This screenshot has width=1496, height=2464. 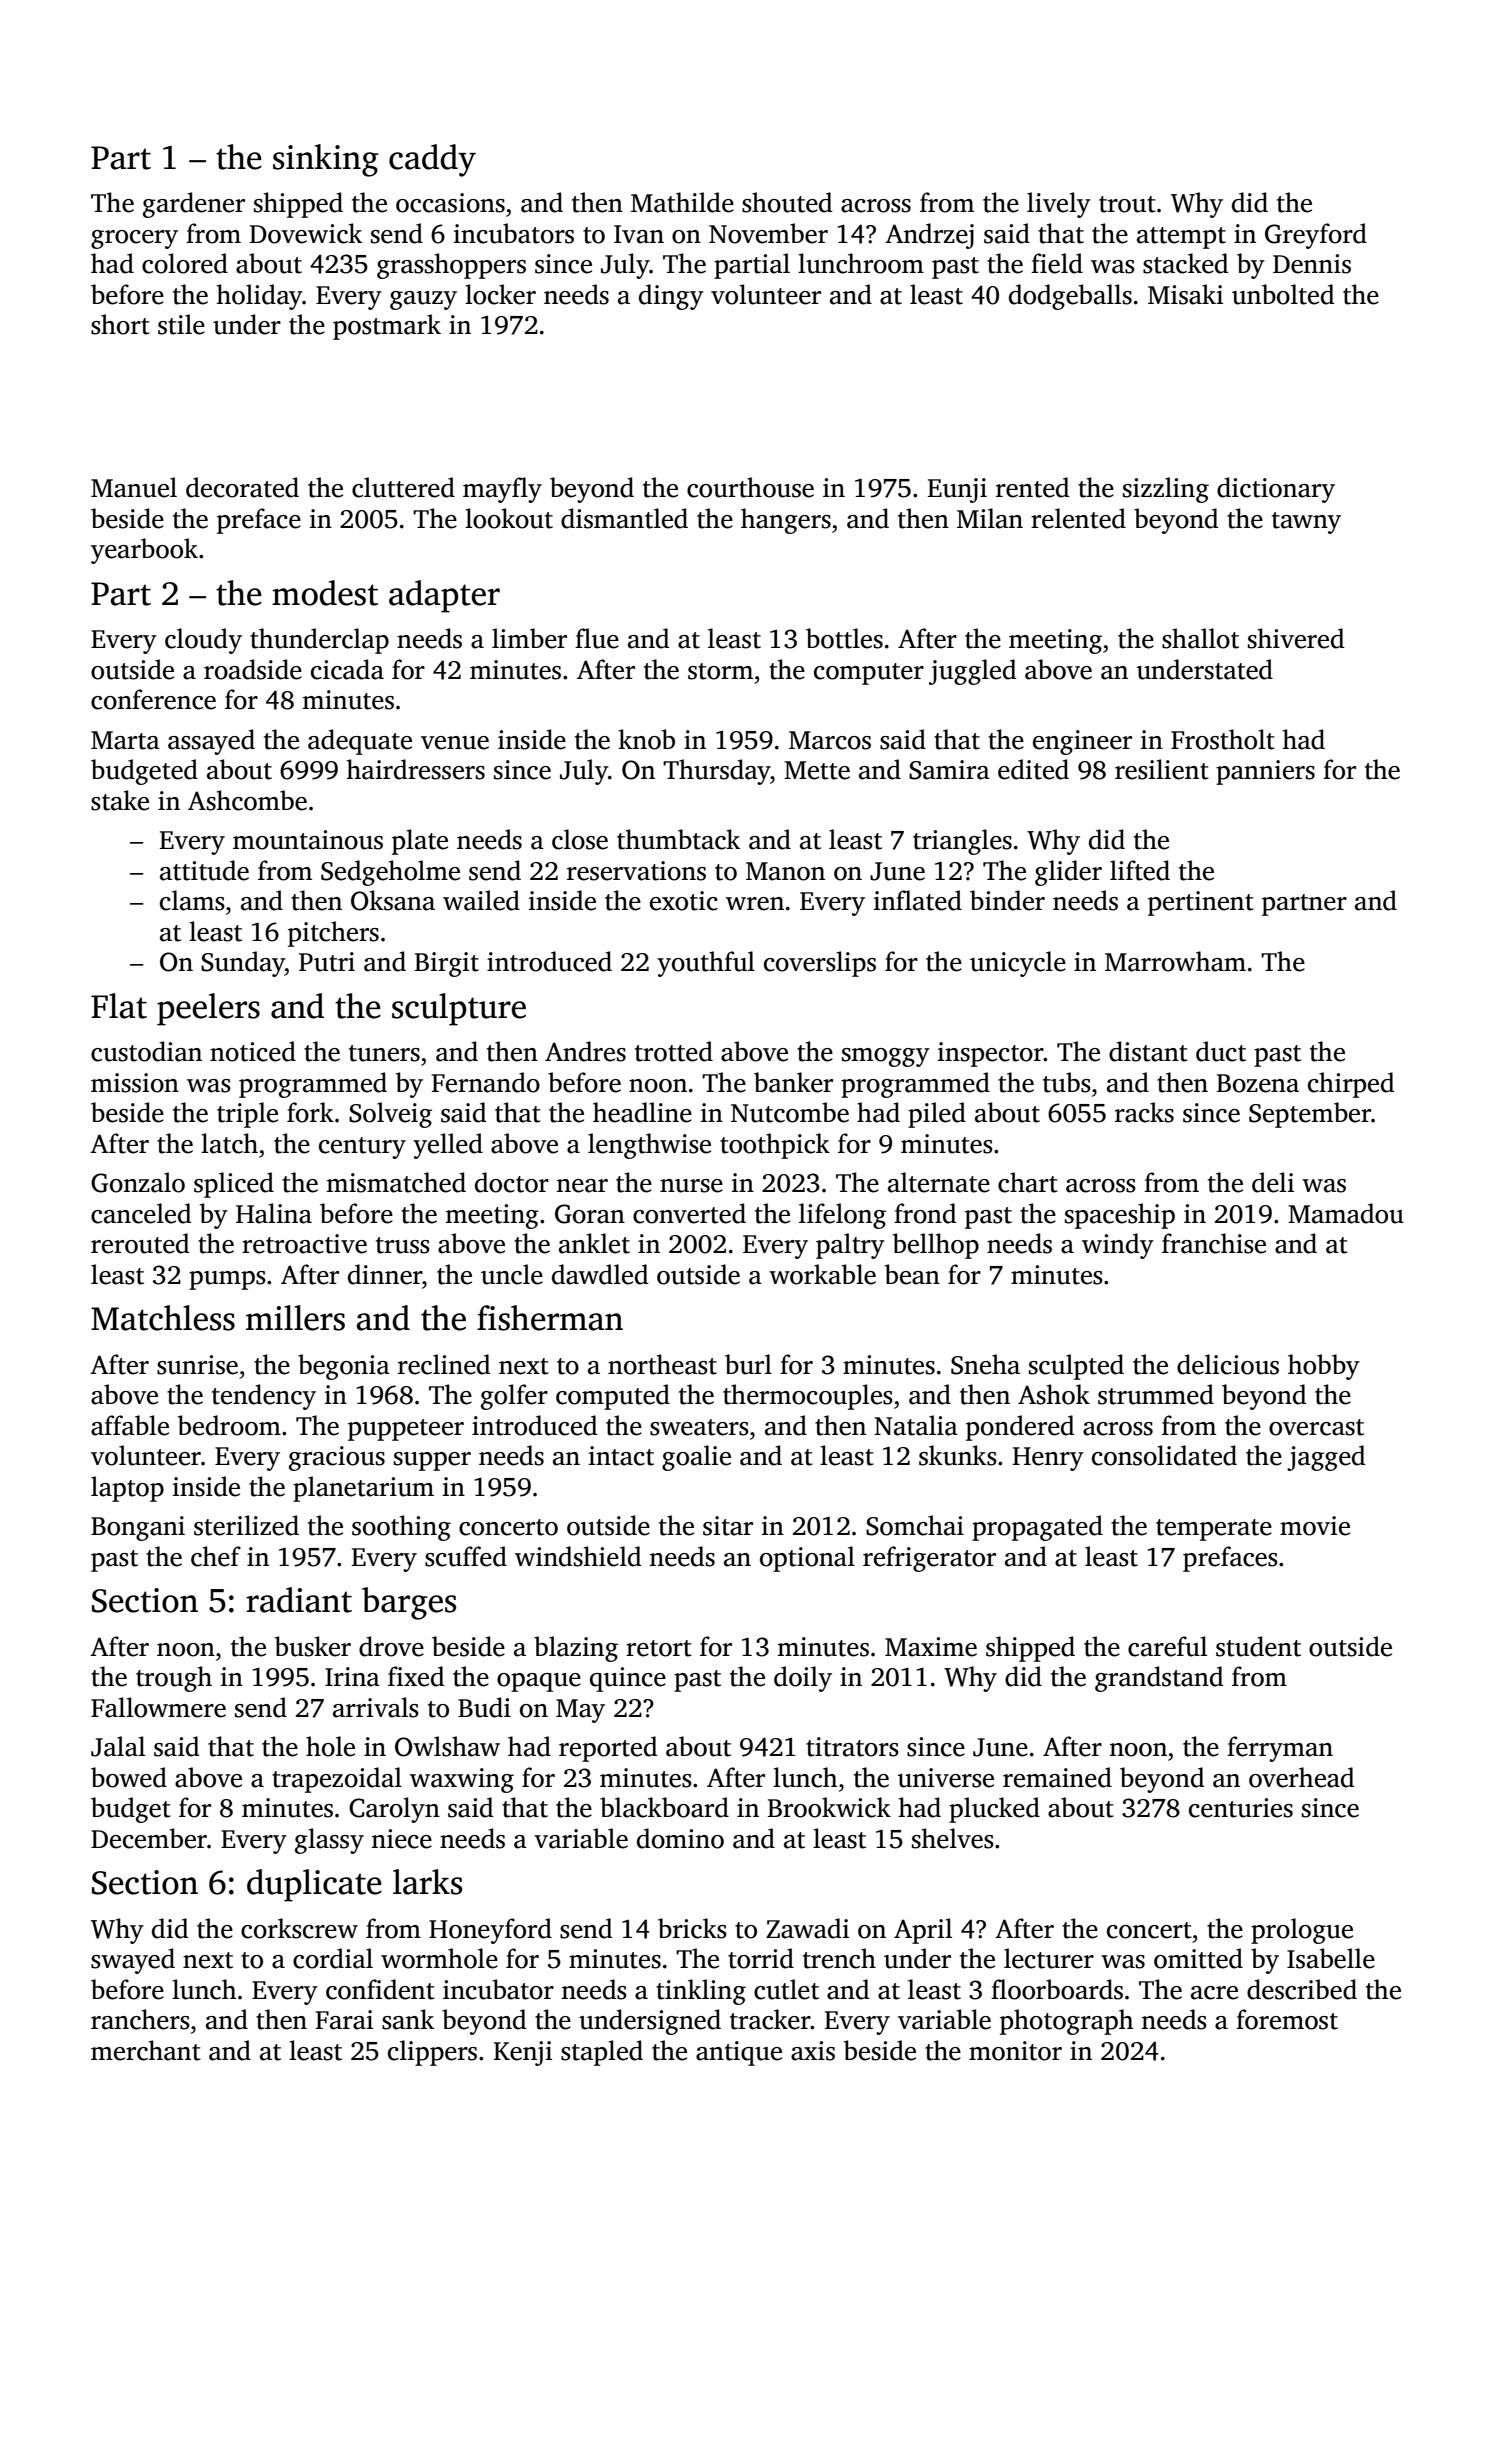 What do you see at coordinates (602, 2053) in the screenshot?
I see `stapled` at bounding box center [602, 2053].
